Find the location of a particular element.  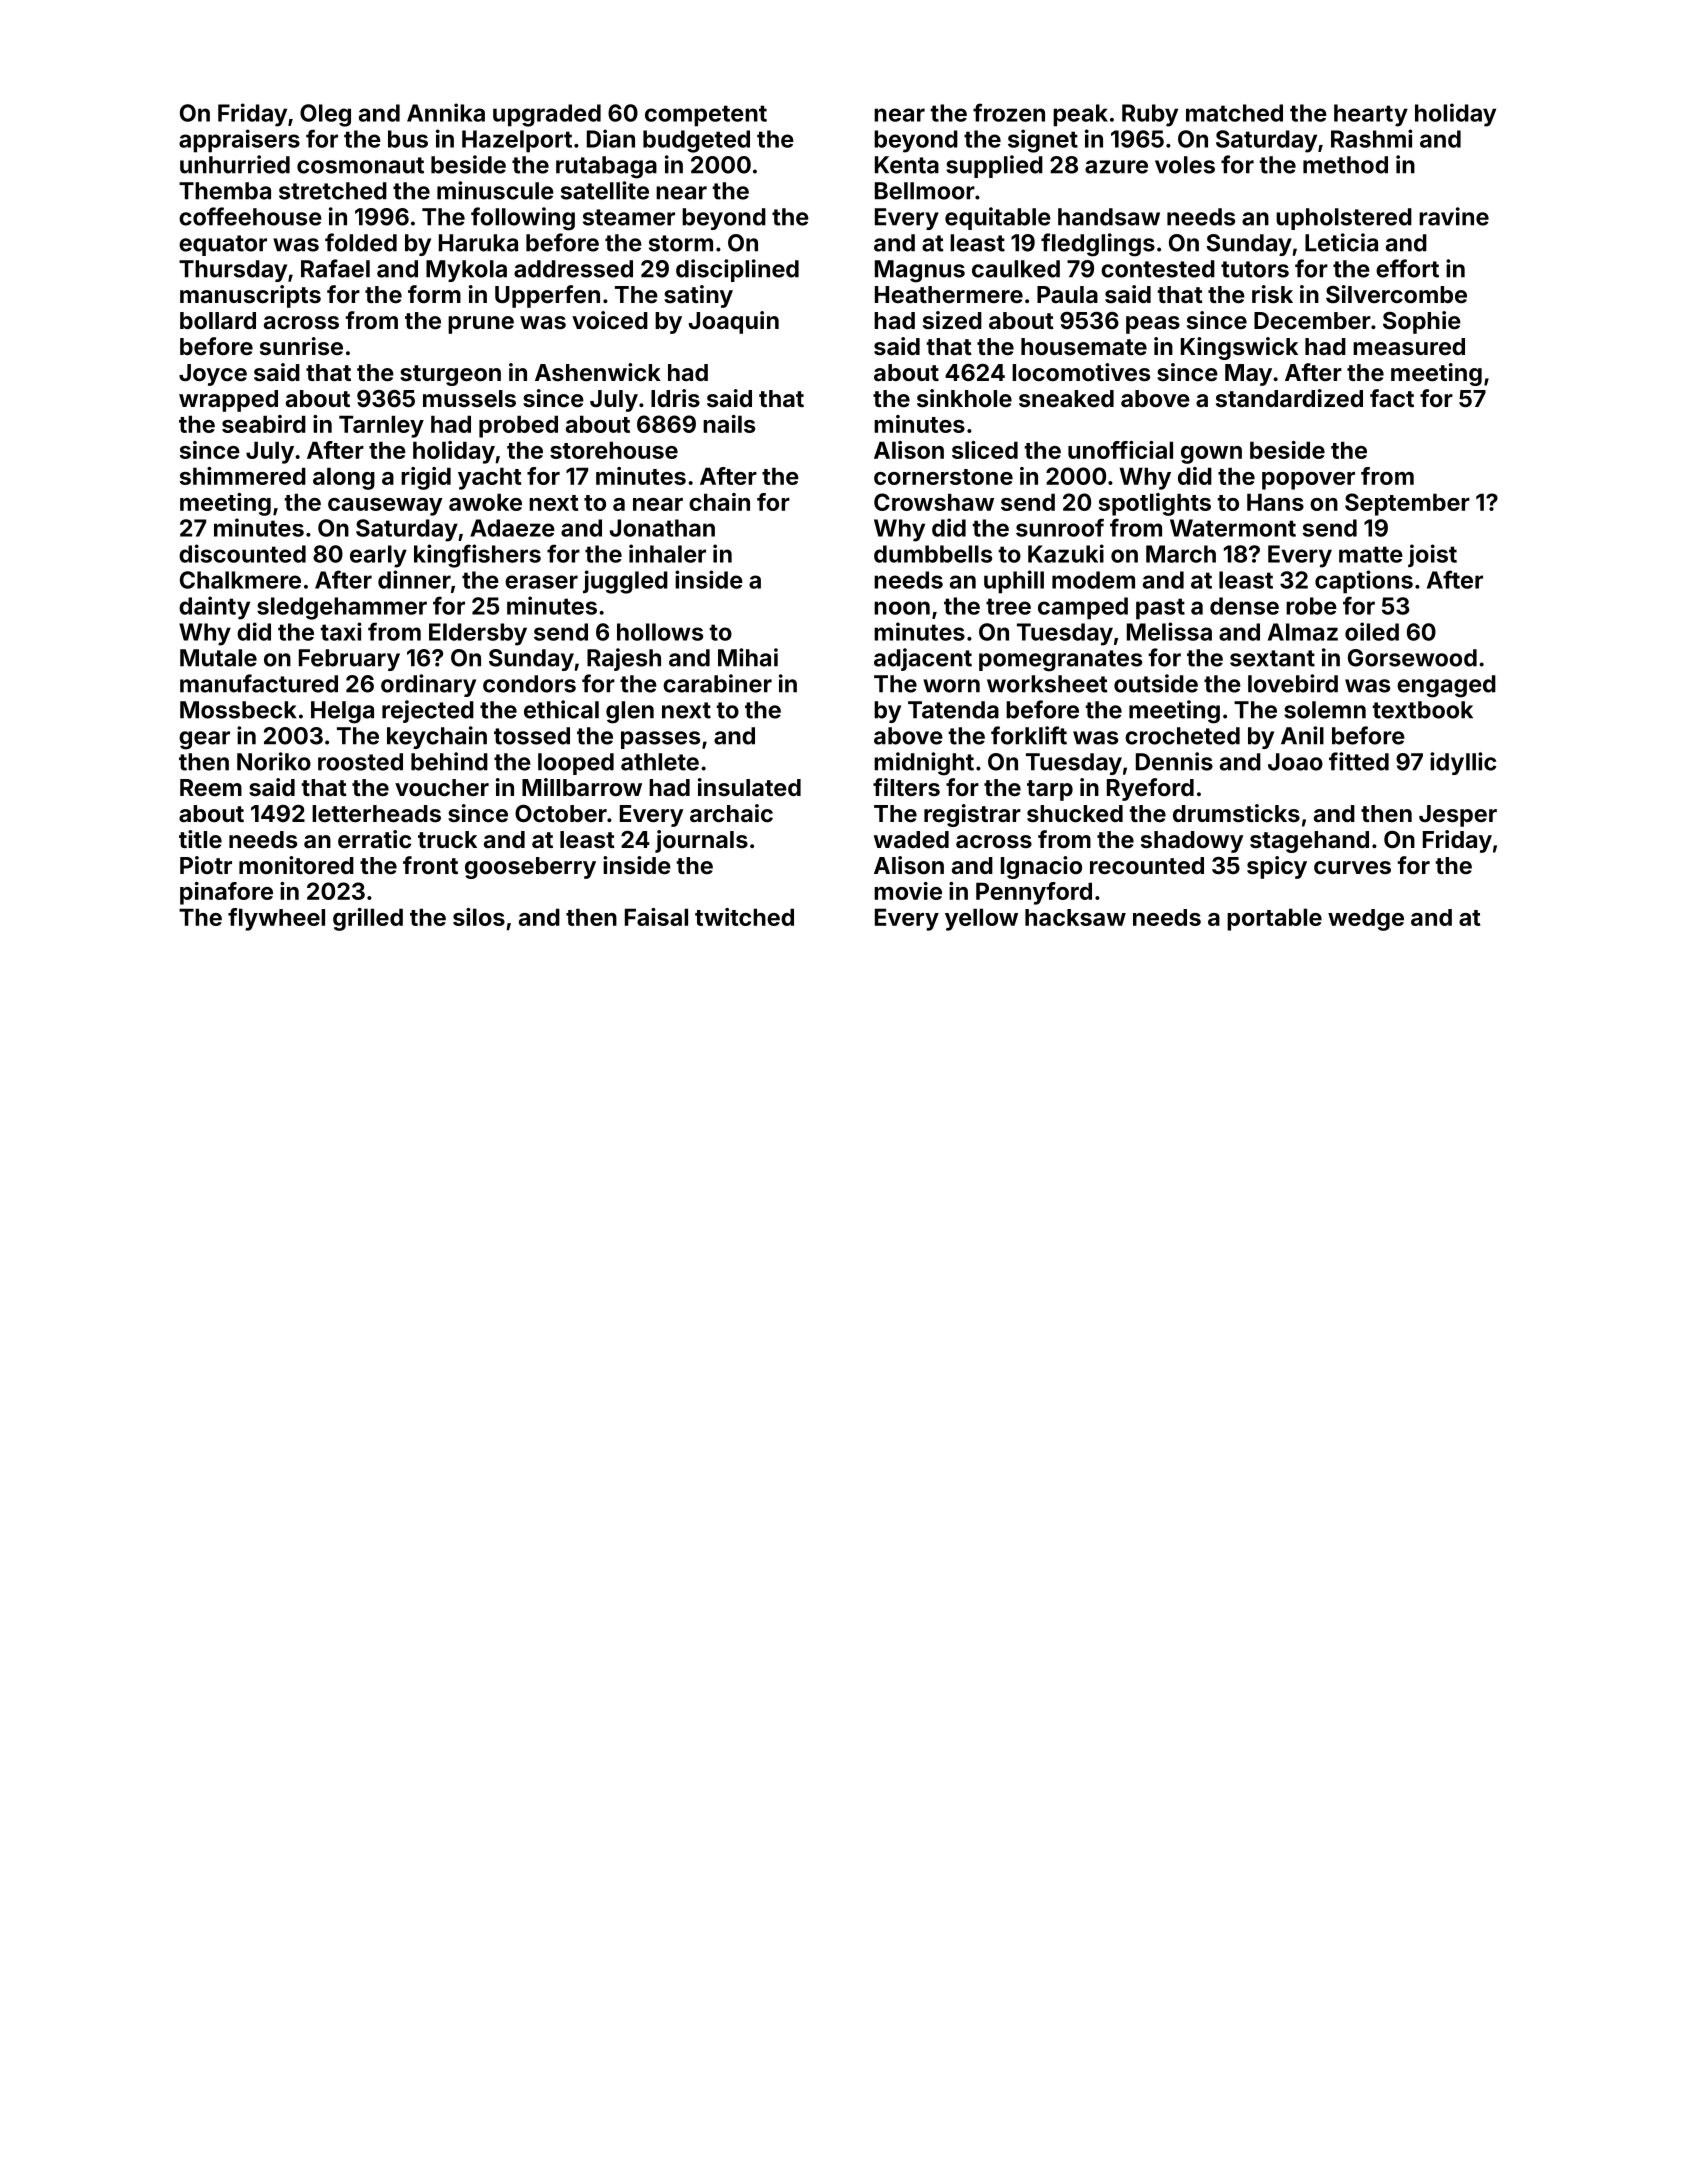

Bellmoor is located at coordinates (925, 191).
